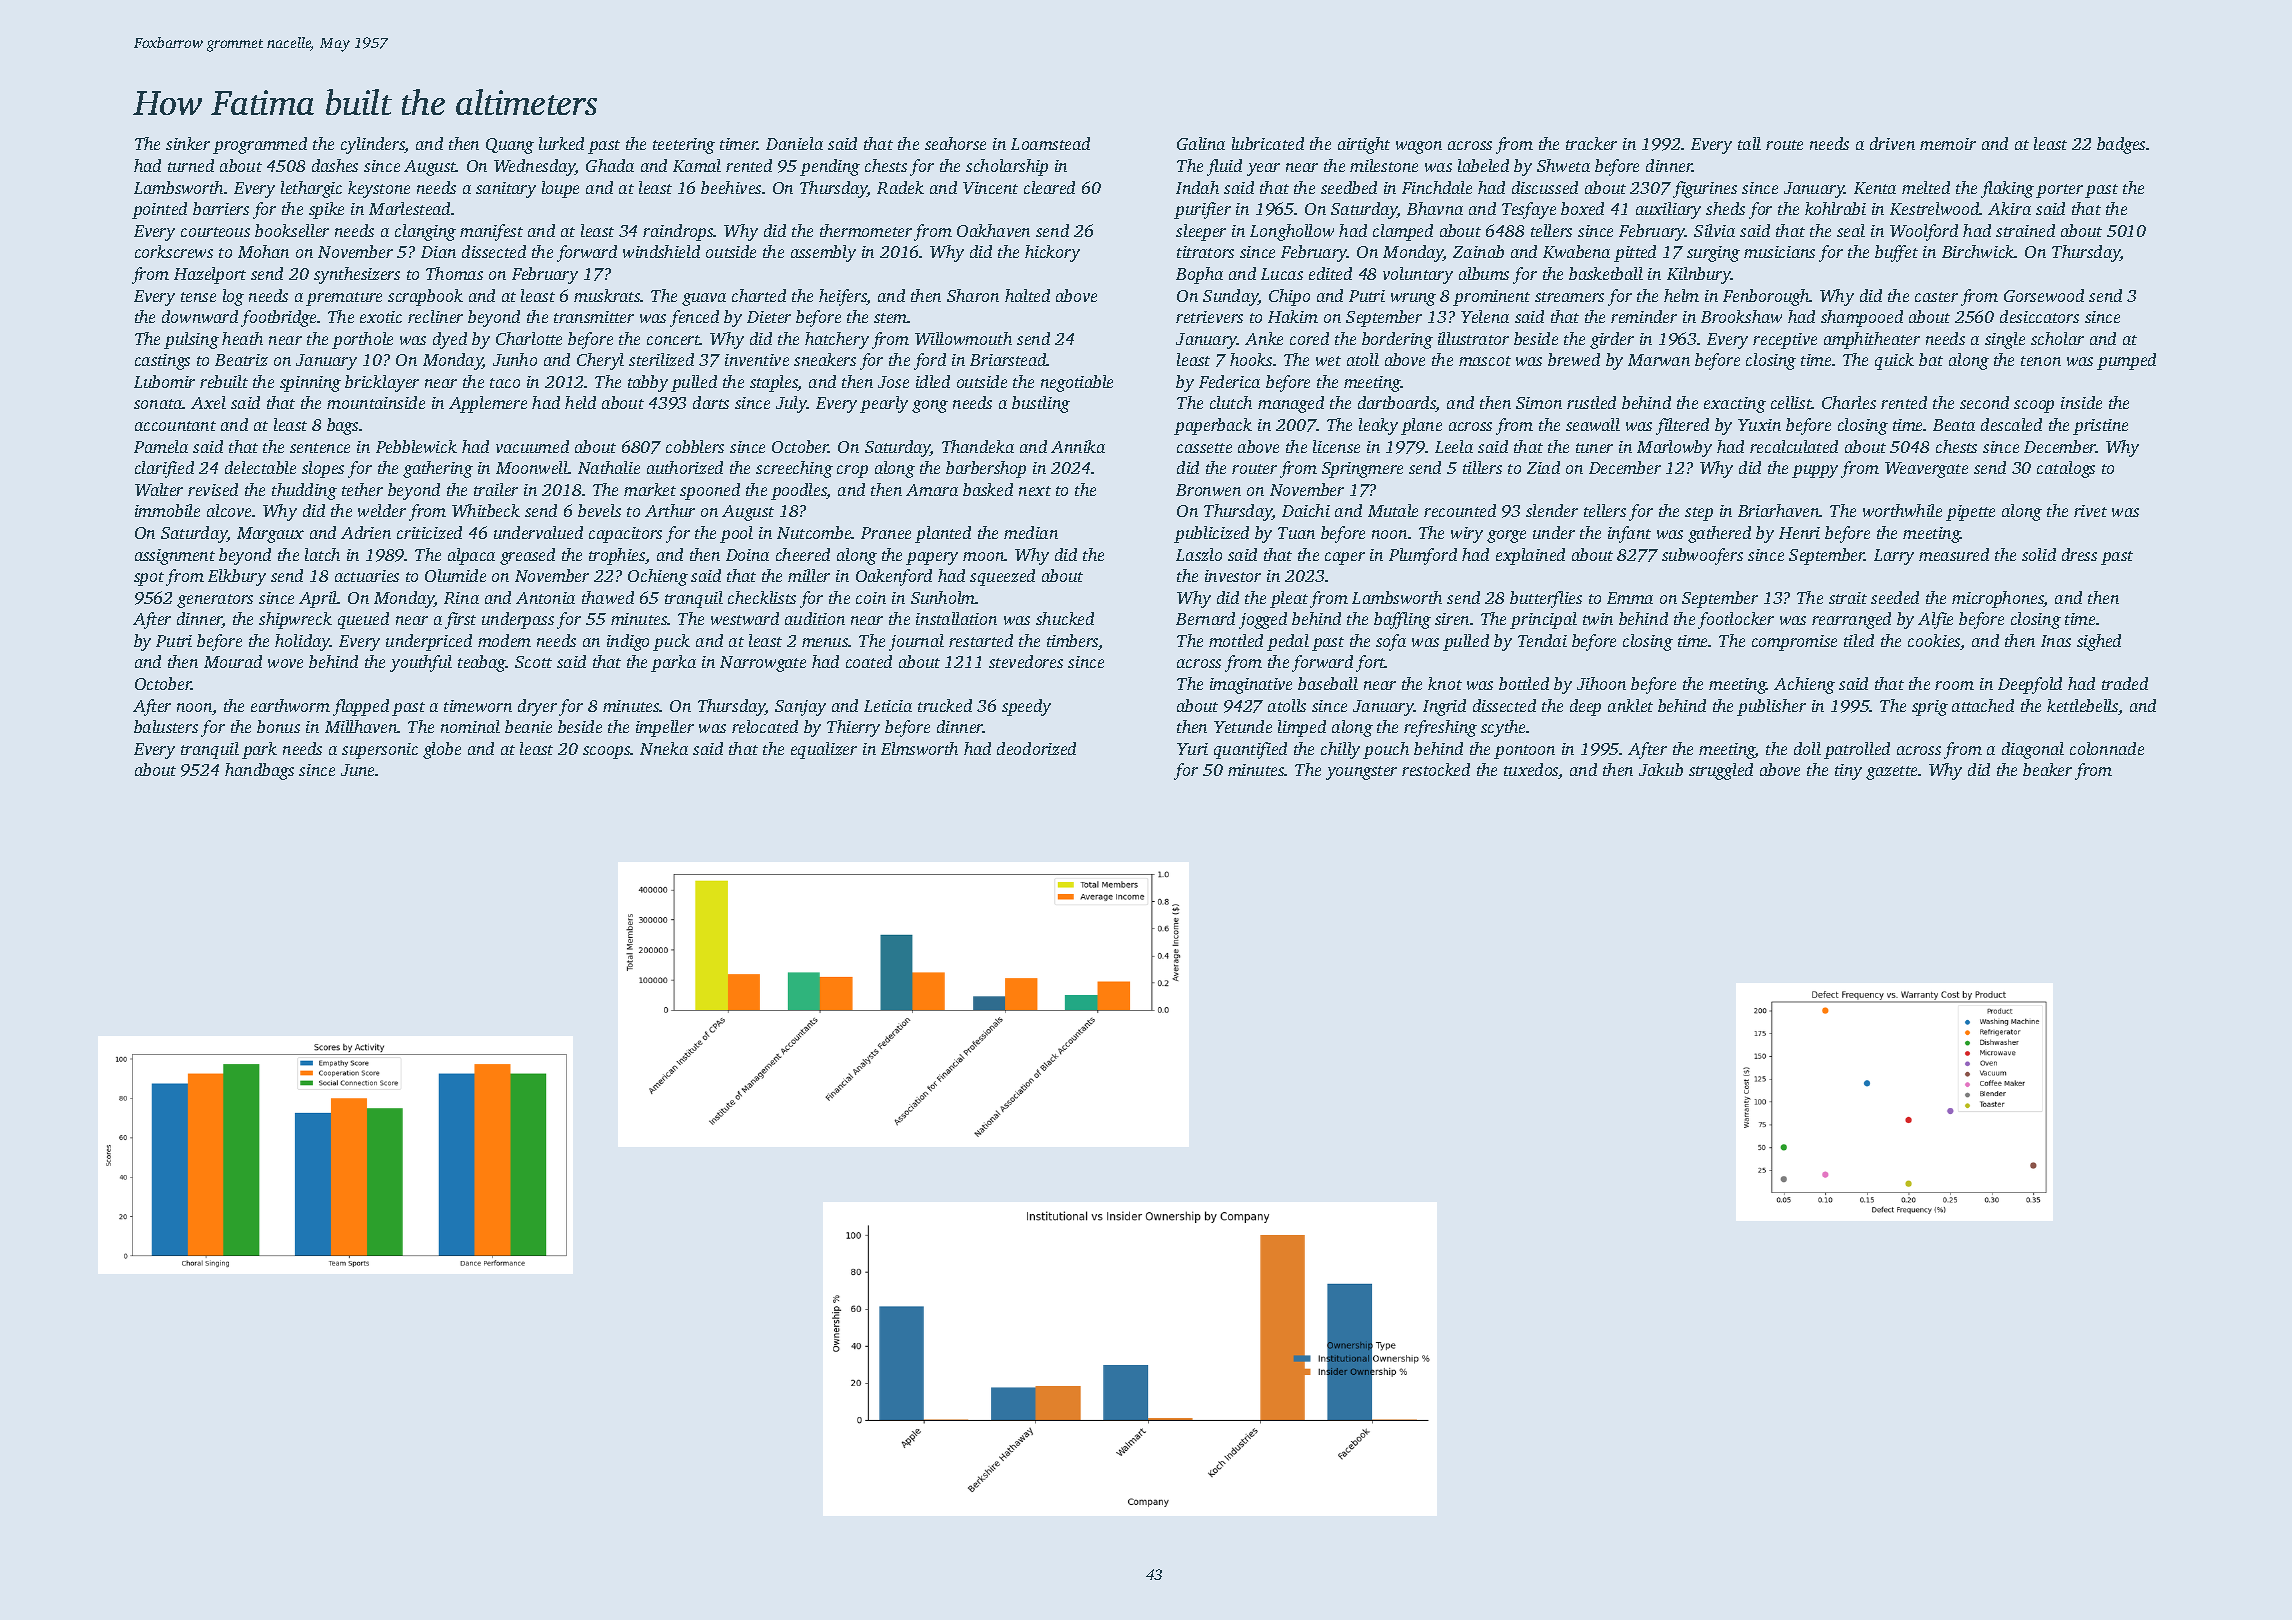 This page has width=2292, height=1620. What do you see at coordinates (2126, 361) in the page?
I see `pumped` at bounding box center [2126, 361].
